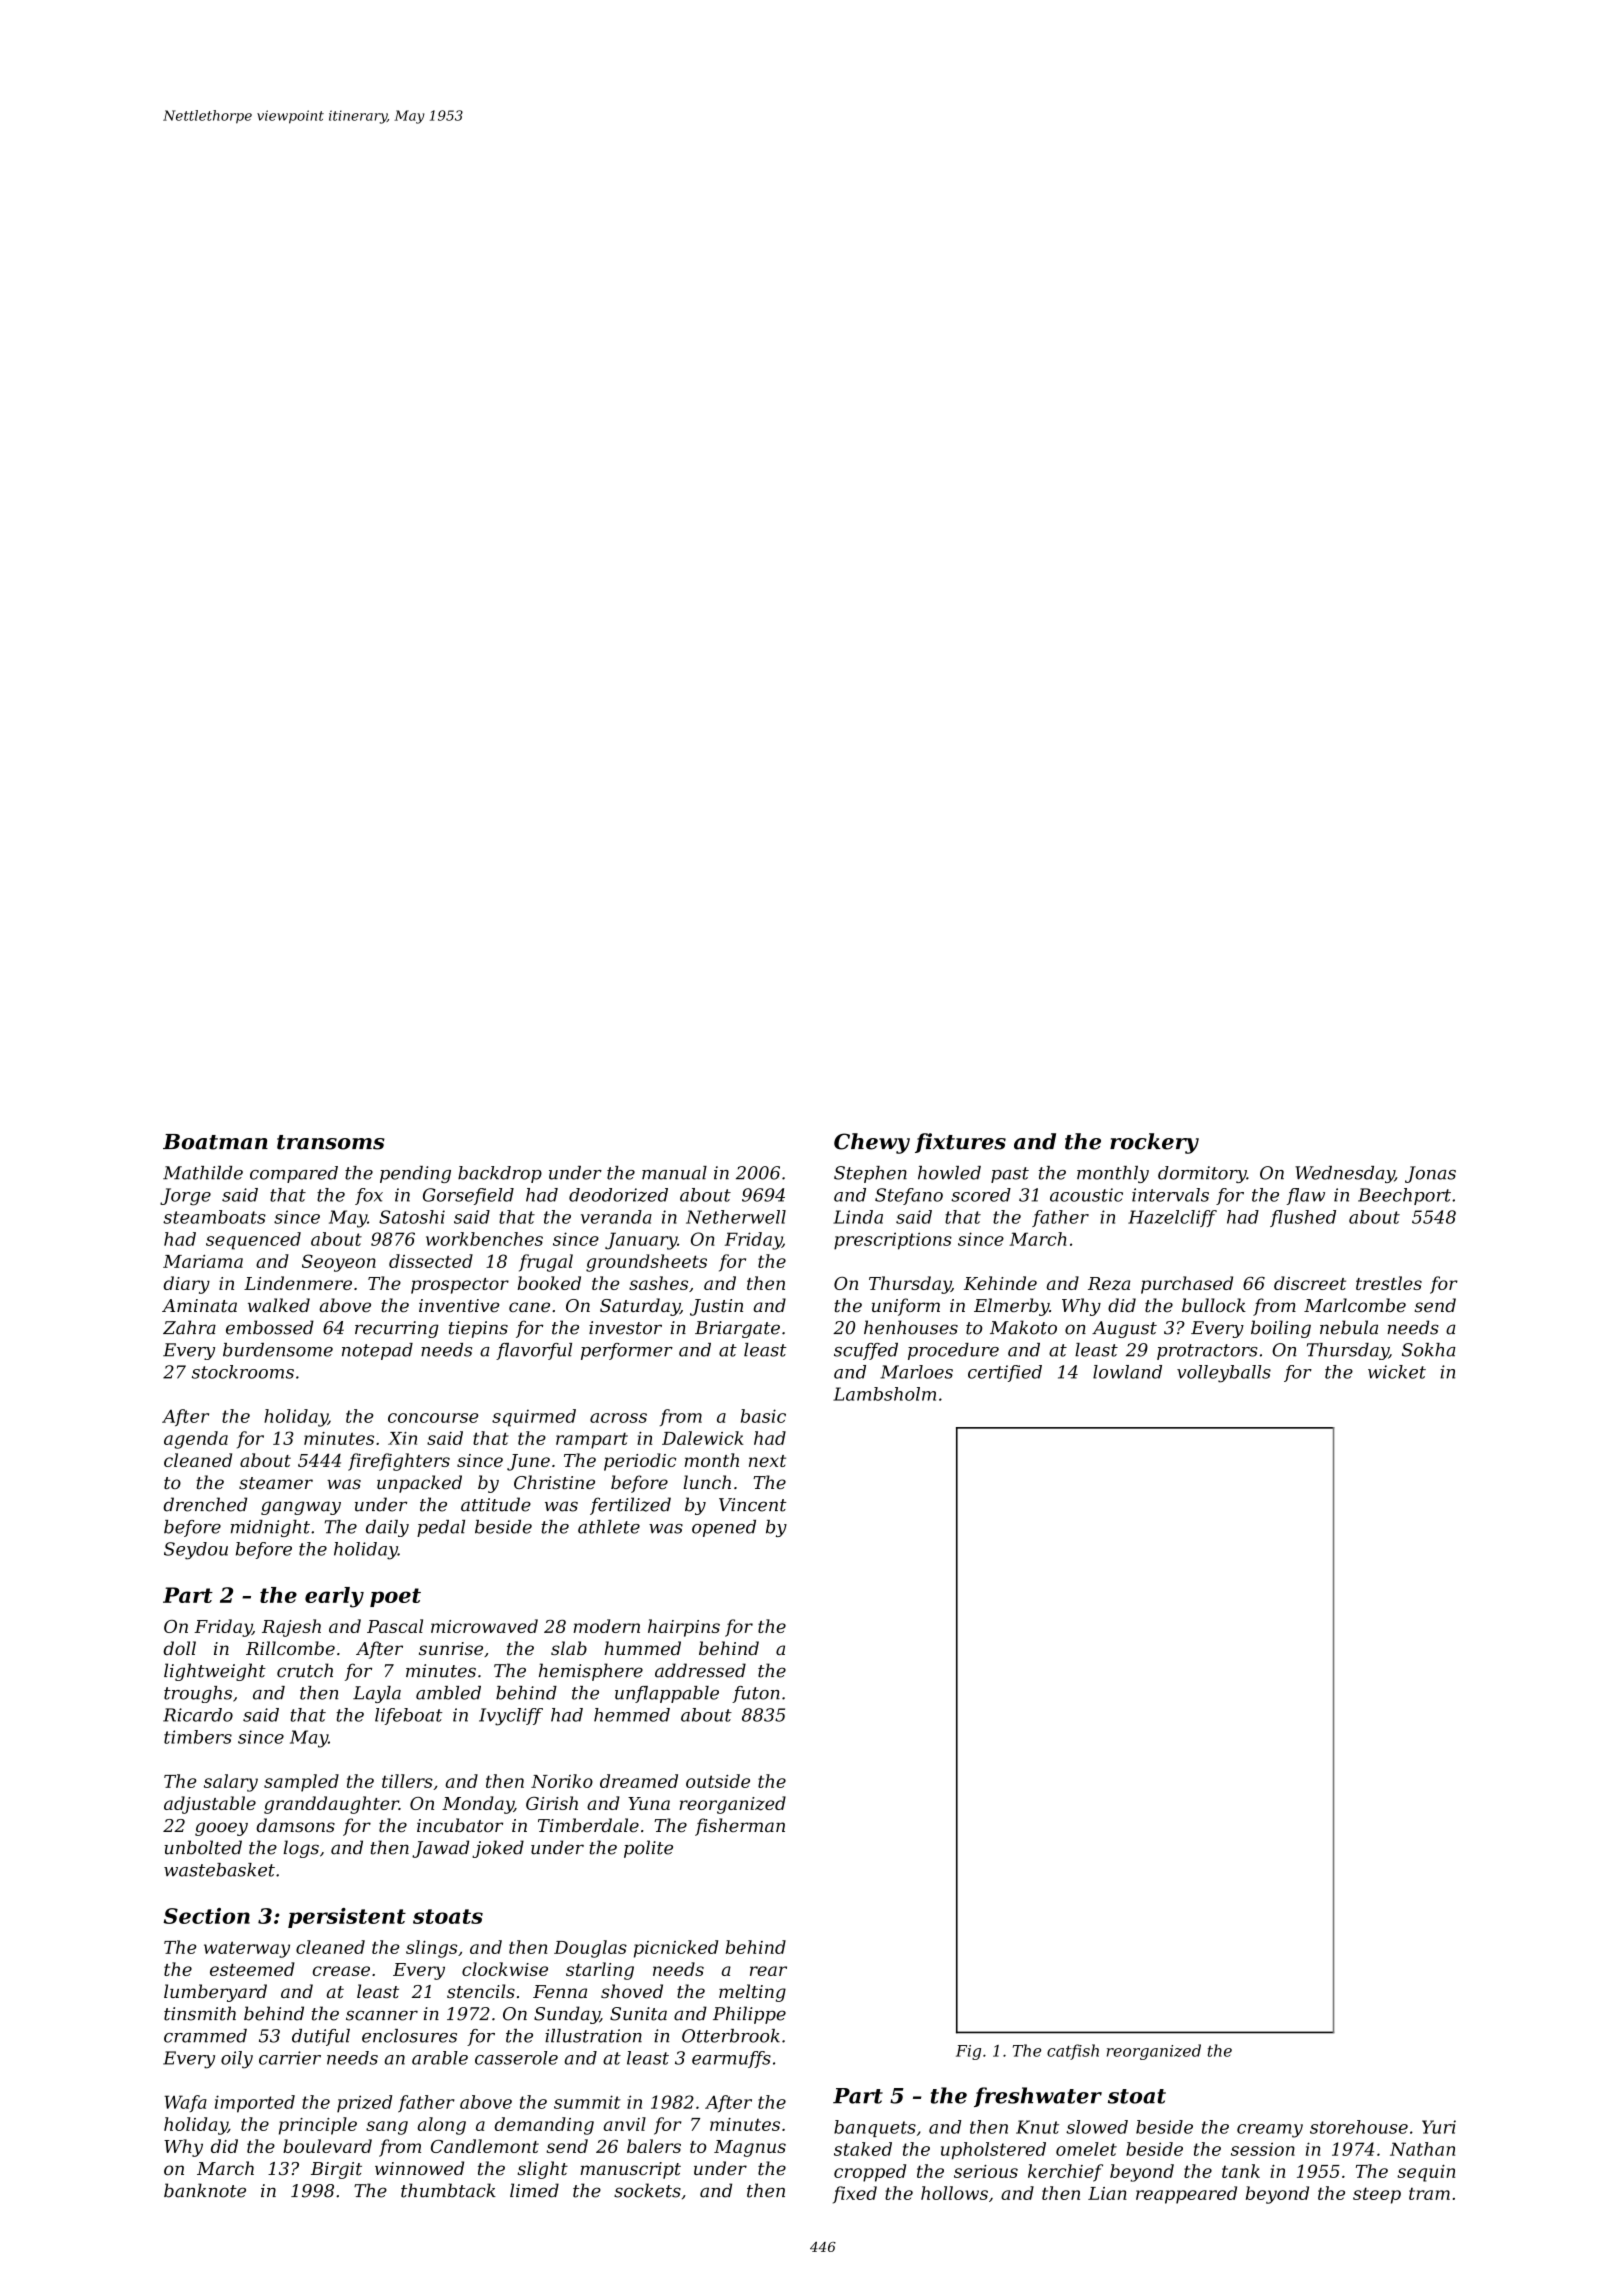  Describe the element at coordinates (196, 1440) in the page. I see `agenda` at that location.
